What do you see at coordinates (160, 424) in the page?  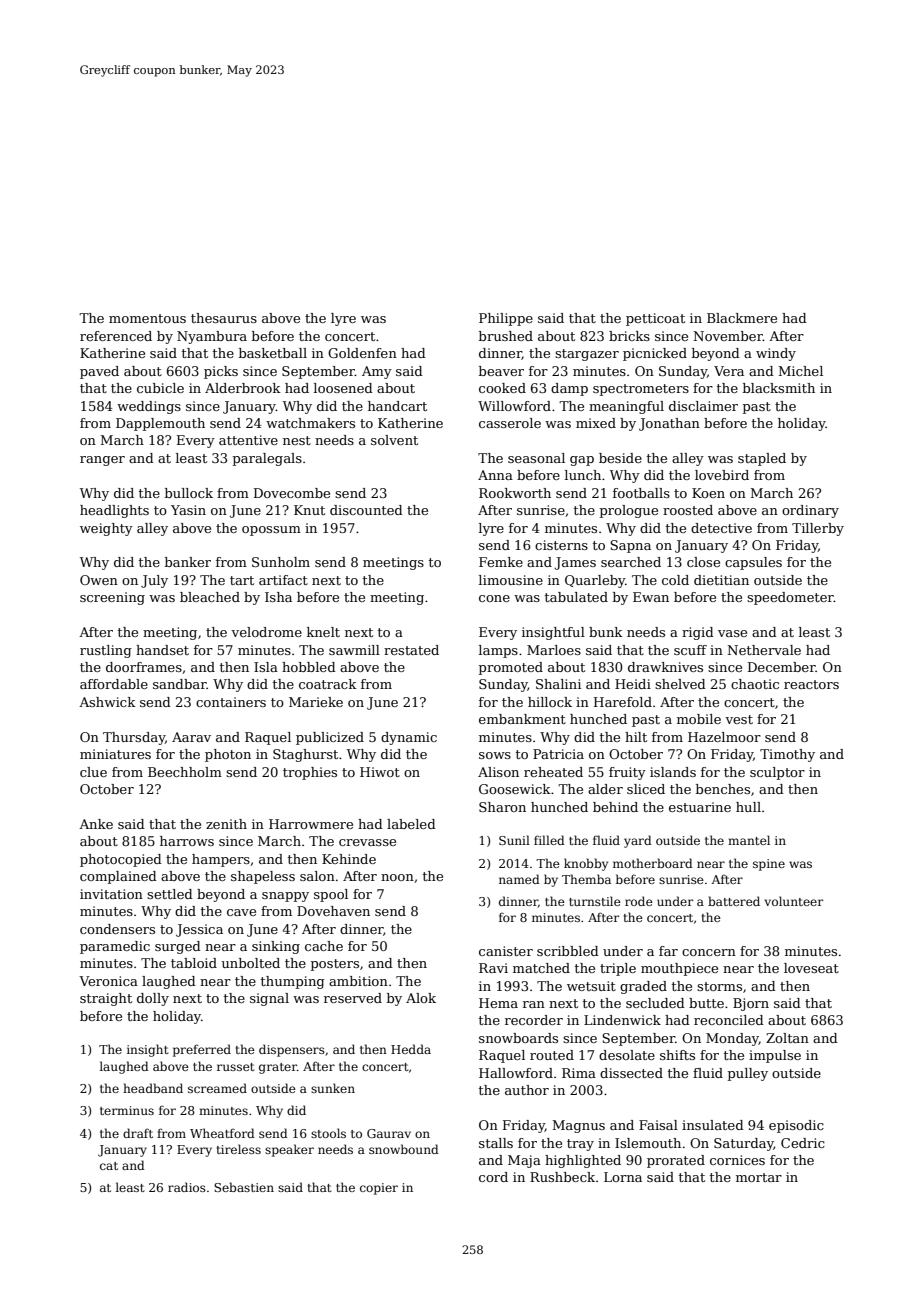 I see `Dapplemouth` at bounding box center [160, 424].
